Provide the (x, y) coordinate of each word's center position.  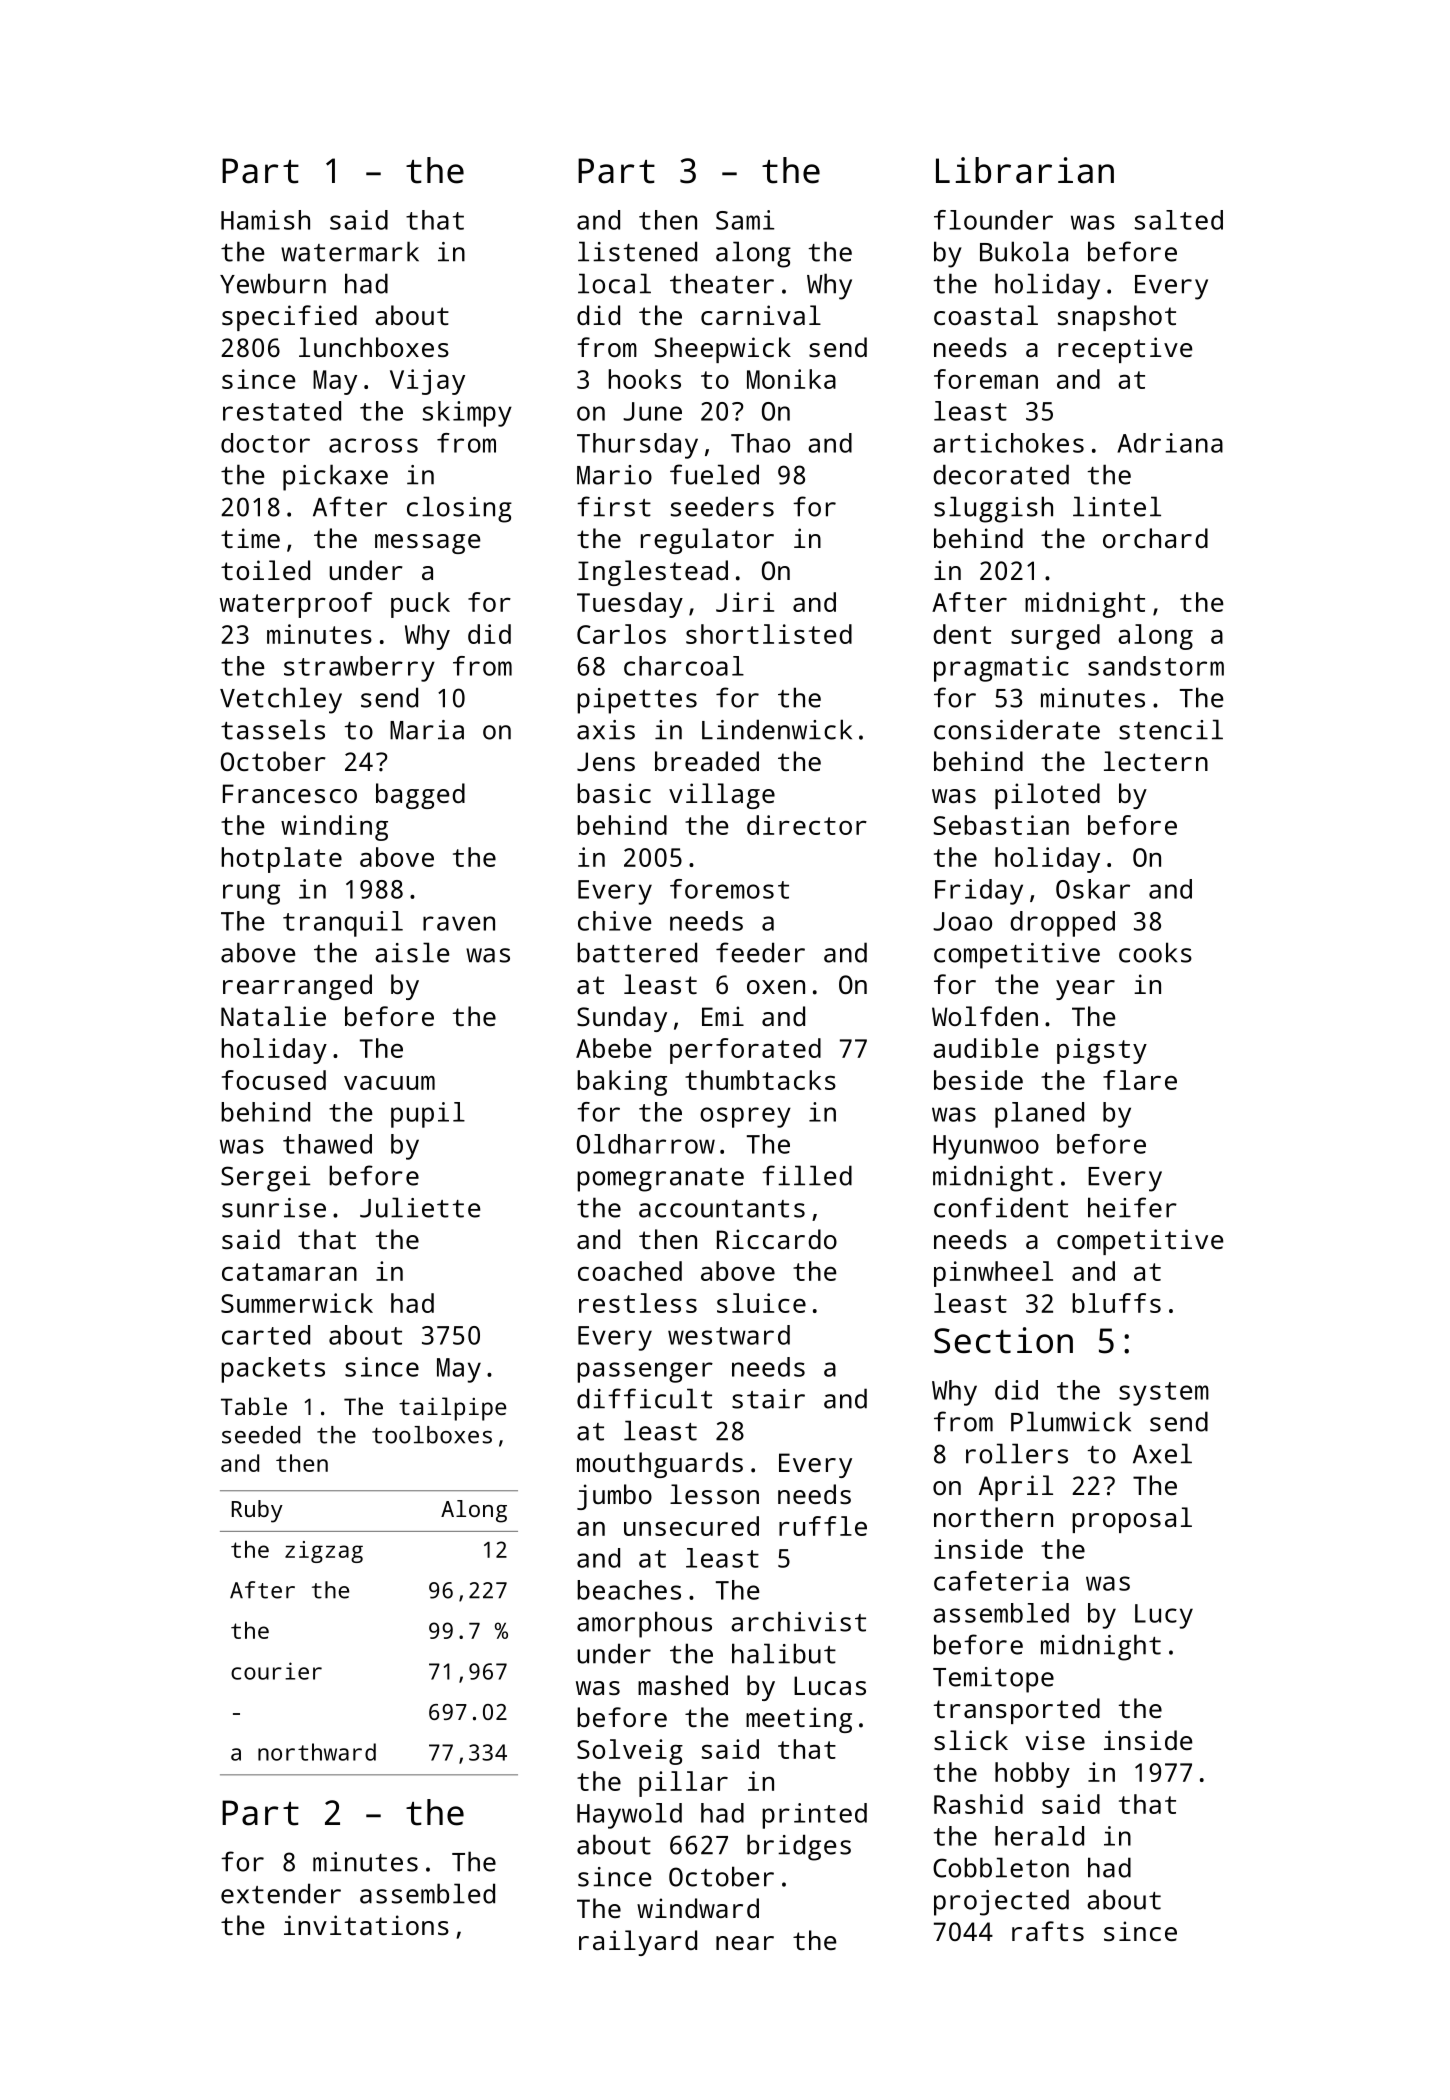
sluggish (993, 509)
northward (317, 1752)
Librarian (1025, 170)
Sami (745, 220)
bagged (420, 796)
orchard (1155, 538)
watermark (350, 251)
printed (814, 1816)
